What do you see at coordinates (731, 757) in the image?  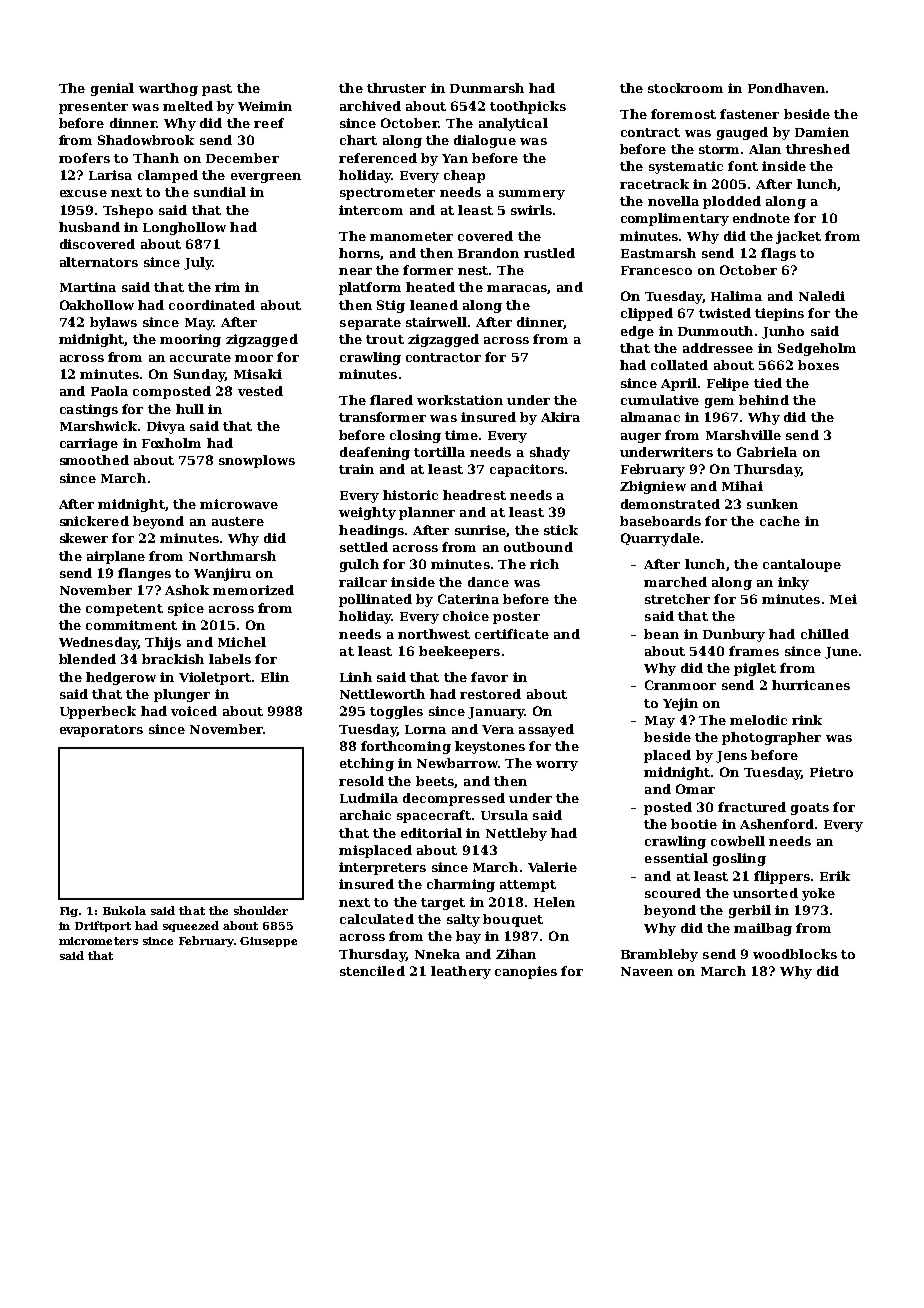 I see `Jens` at bounding box center [731, 757].
